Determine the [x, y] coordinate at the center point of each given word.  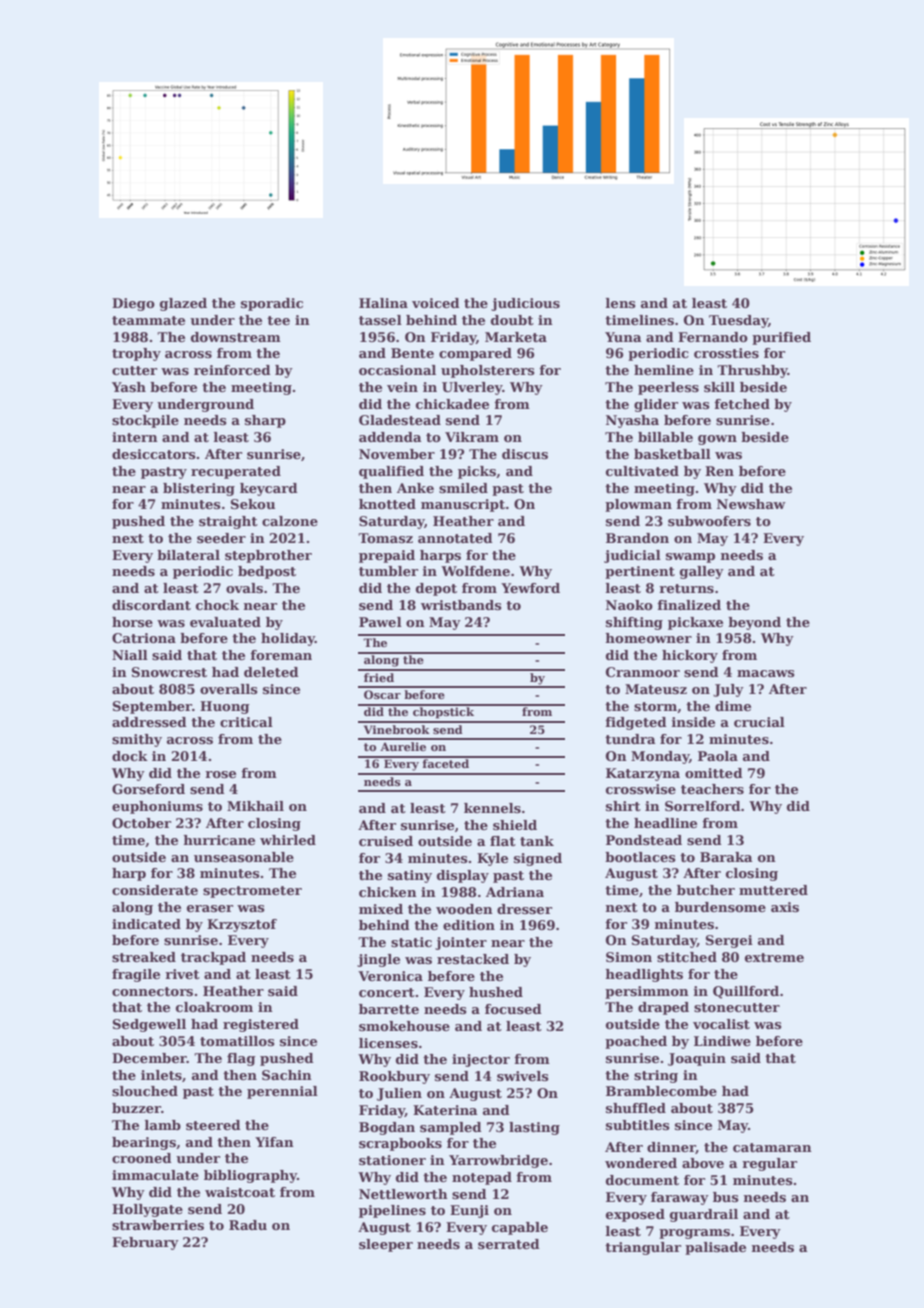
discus [525, 454]
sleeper [386, 1245]
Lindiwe [722, 1041]
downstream [236, 337]
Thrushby [752, 371]
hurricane [219, 840]
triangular [643, 1248]
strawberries [158, 1225]
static [411, 942]
